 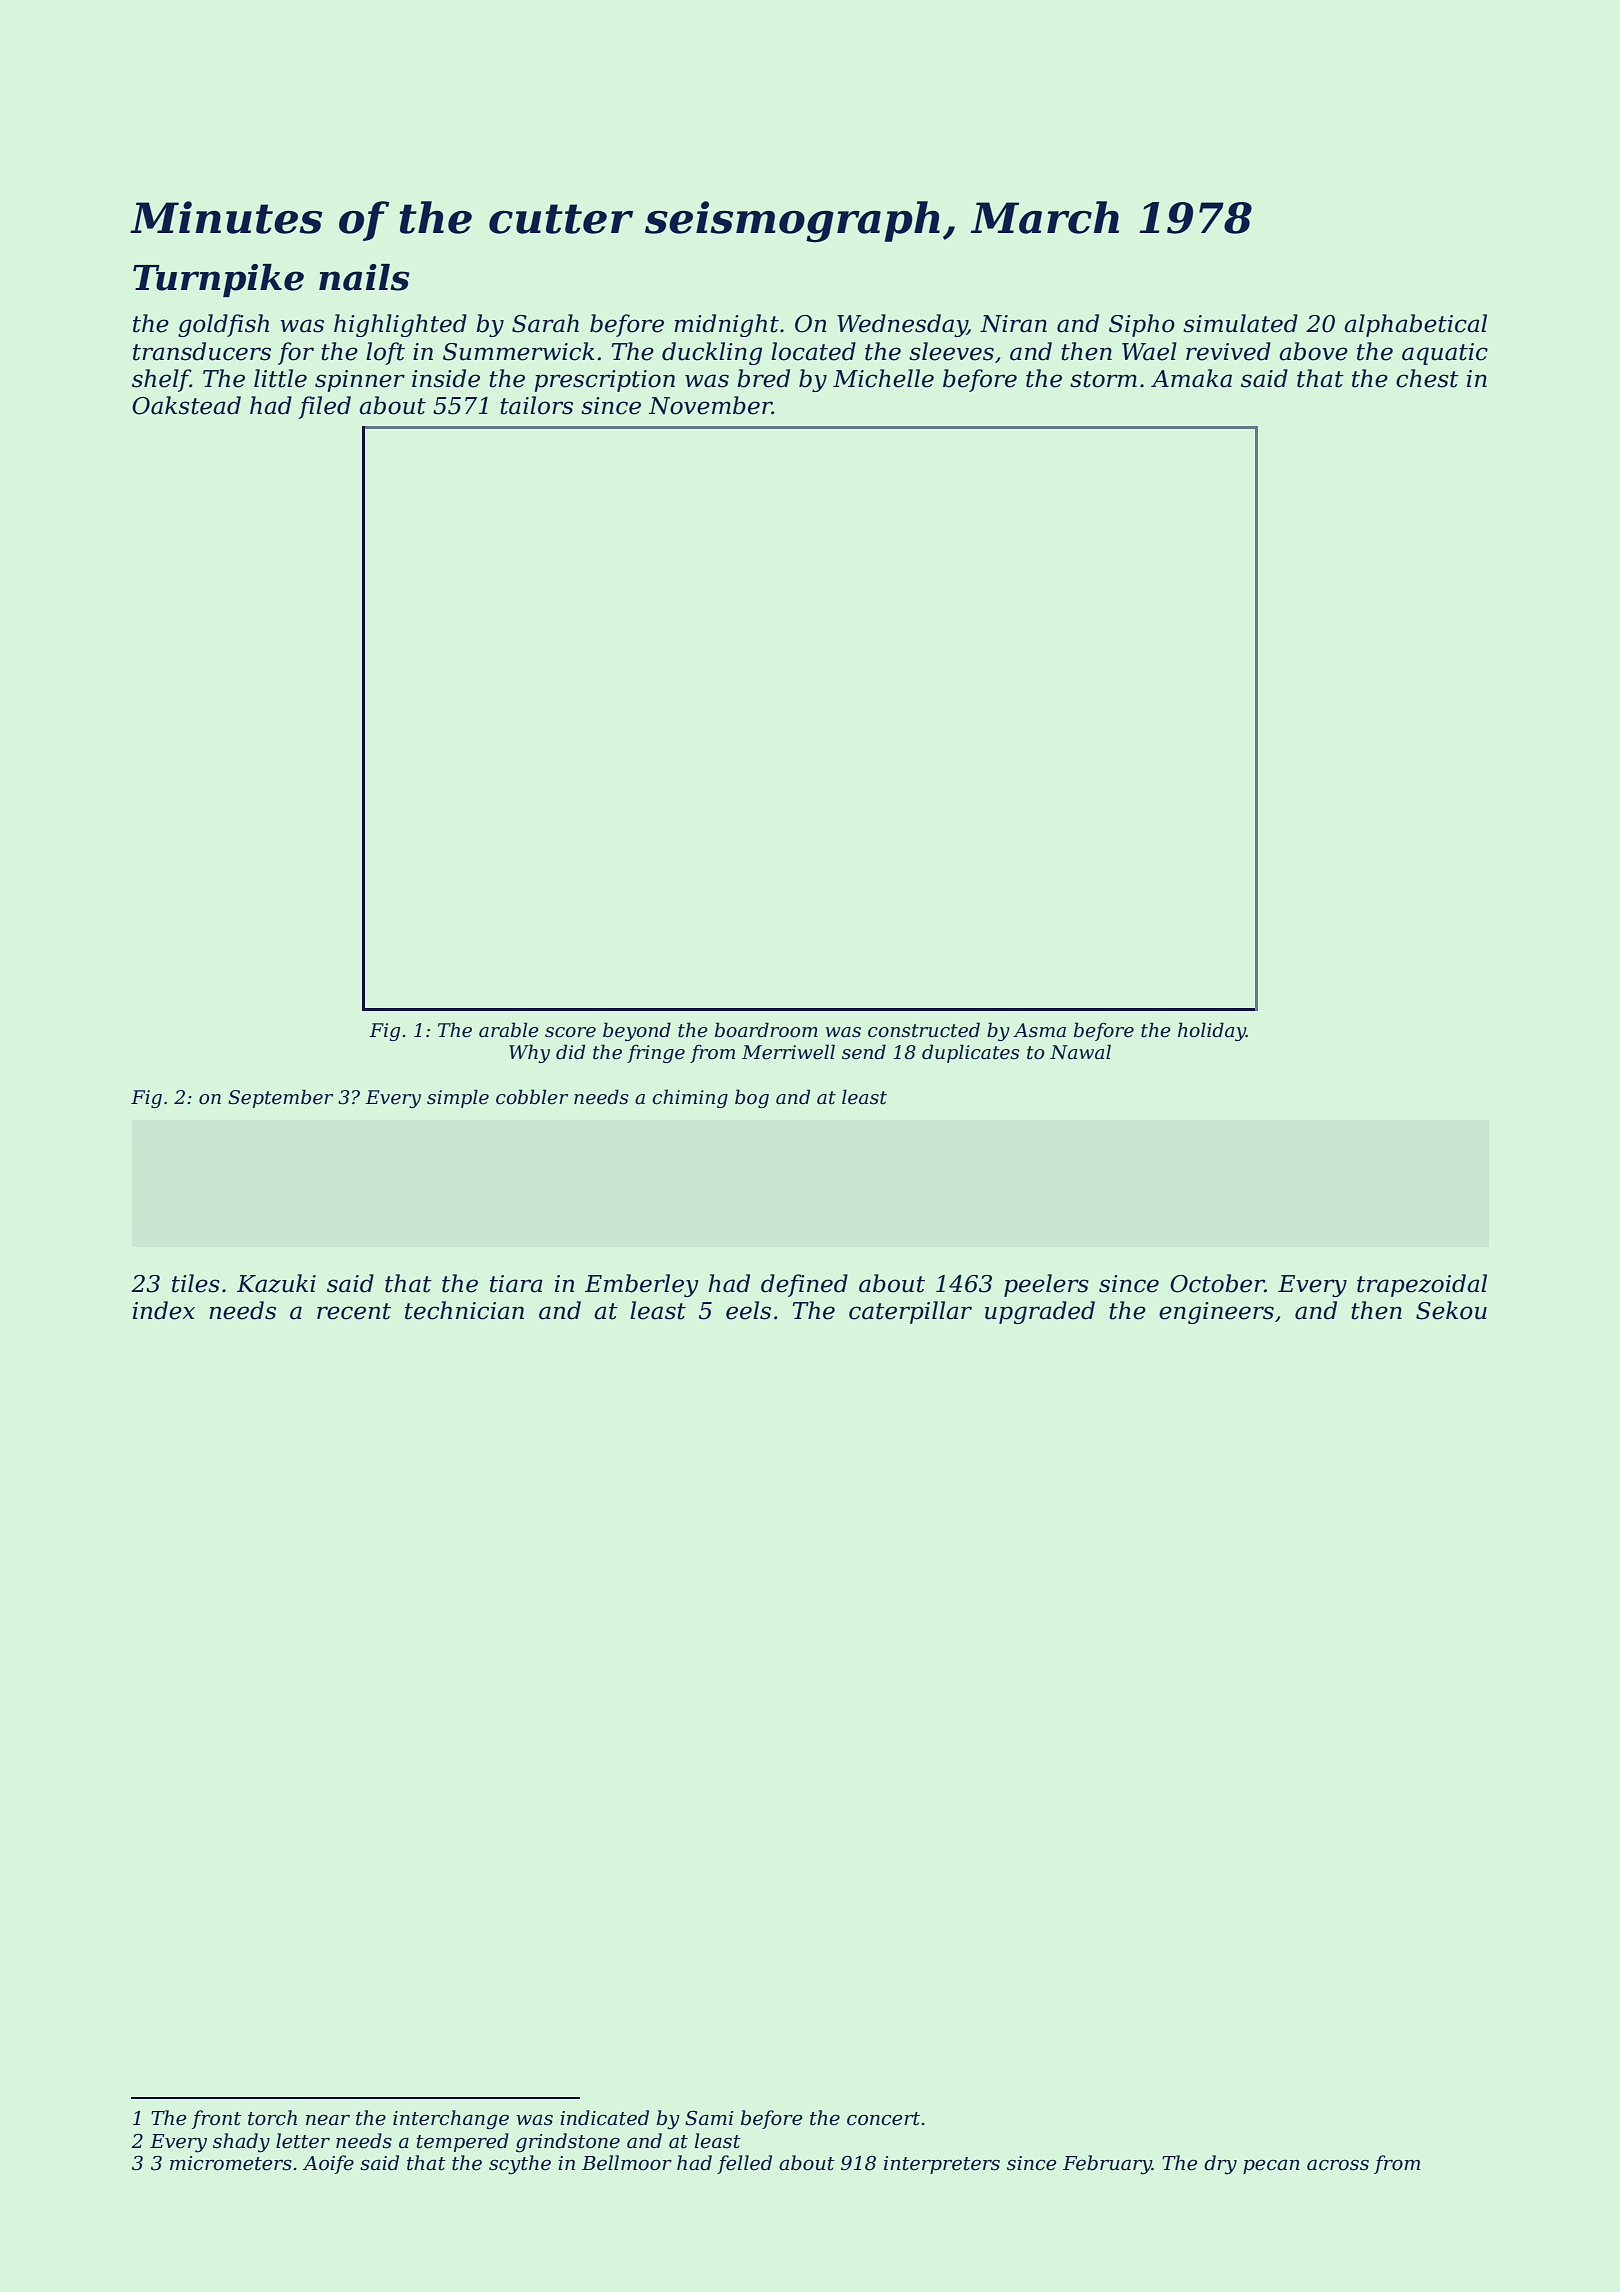 What do you see at coordinates (1212, 1031) in the document?
I see `holiday` at bounding box center [1212, 1031].
